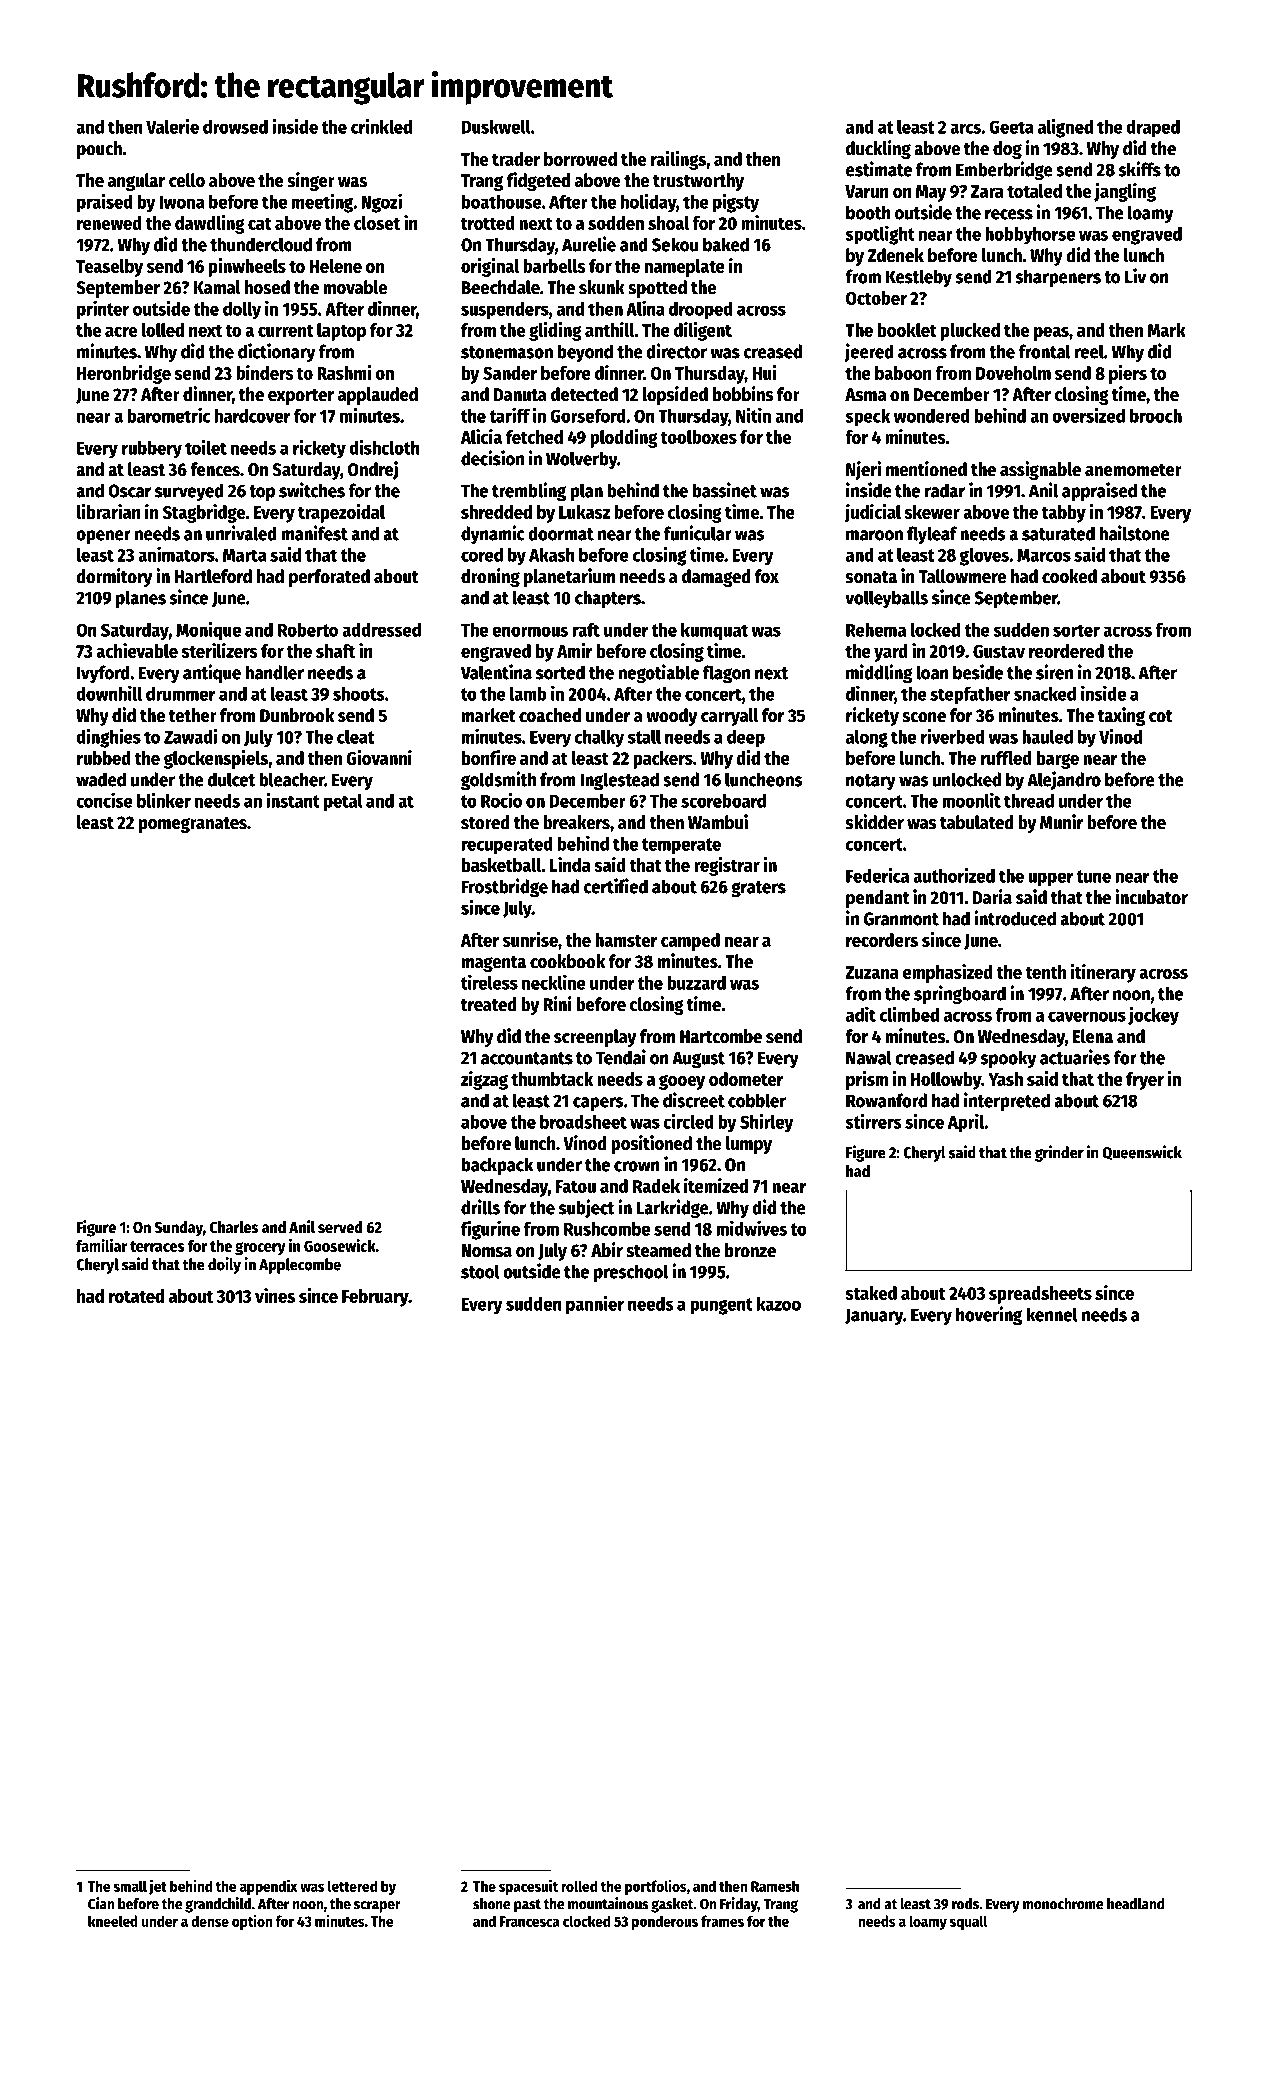  What do you see at coordinates (665, 1922) in the screenshot?
I see `ponderous` at bounding box center [665, 1922].
